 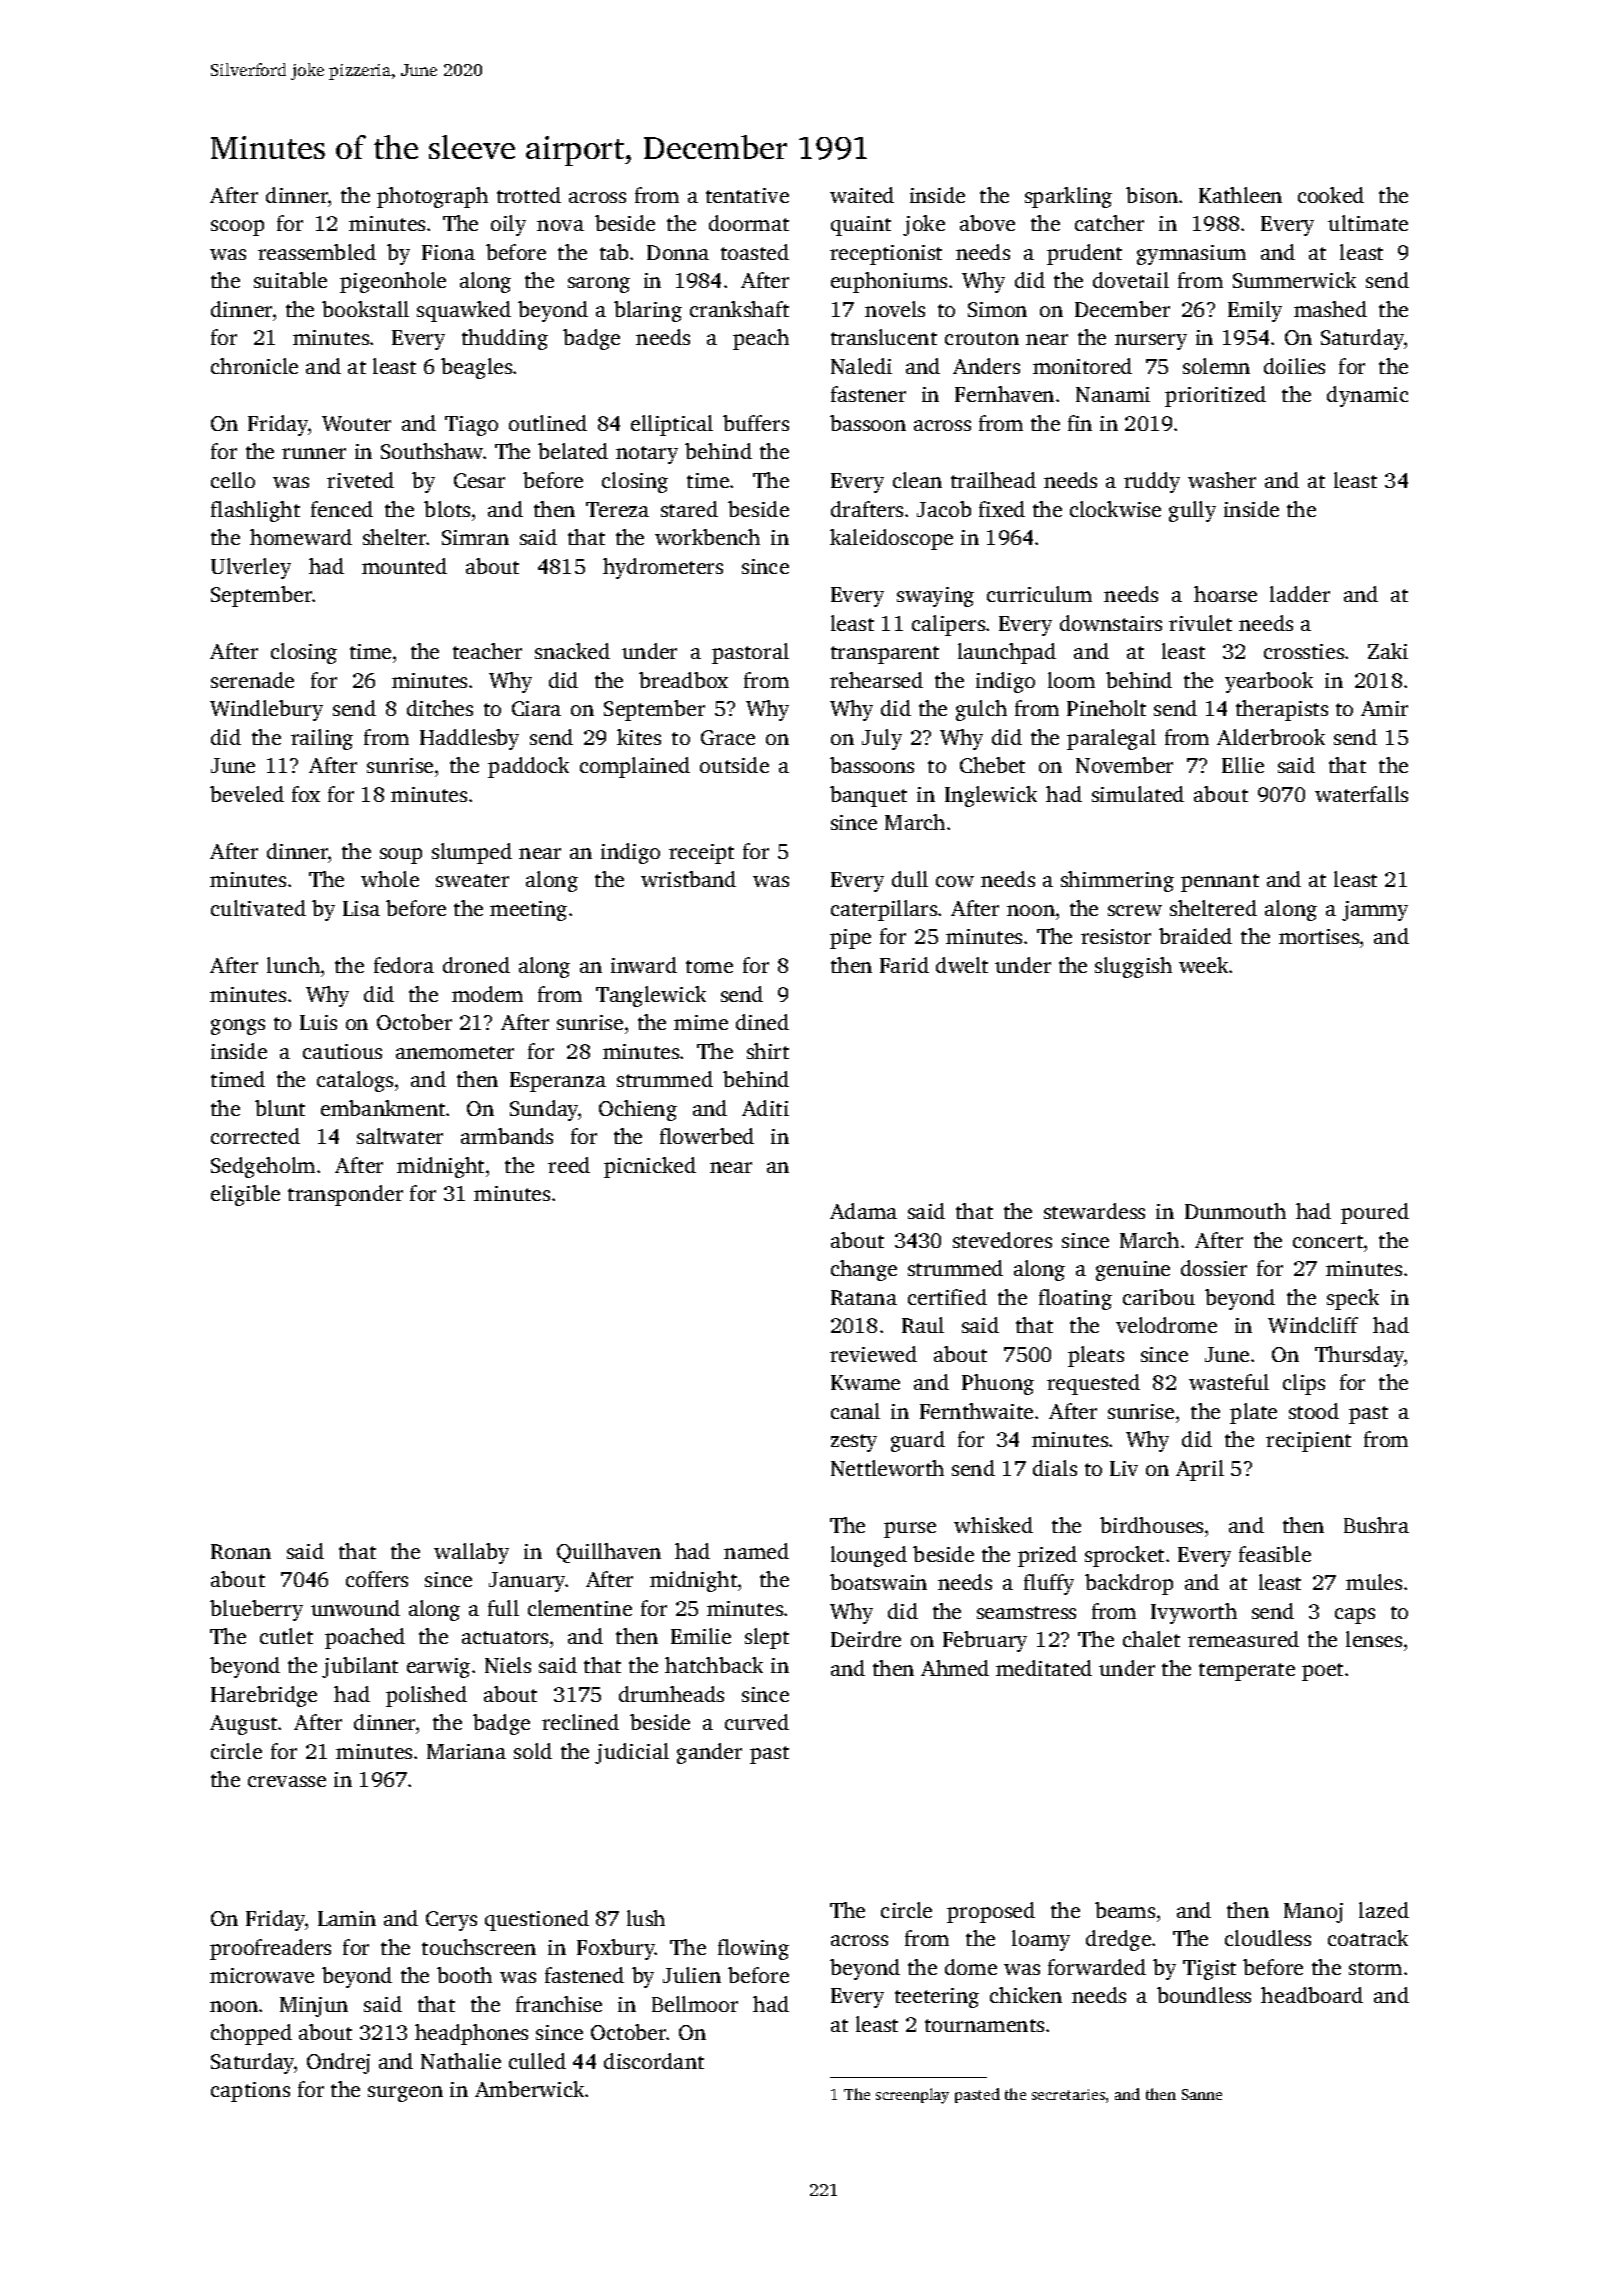 I want to click on photograph, so click(x=432, y=197).
